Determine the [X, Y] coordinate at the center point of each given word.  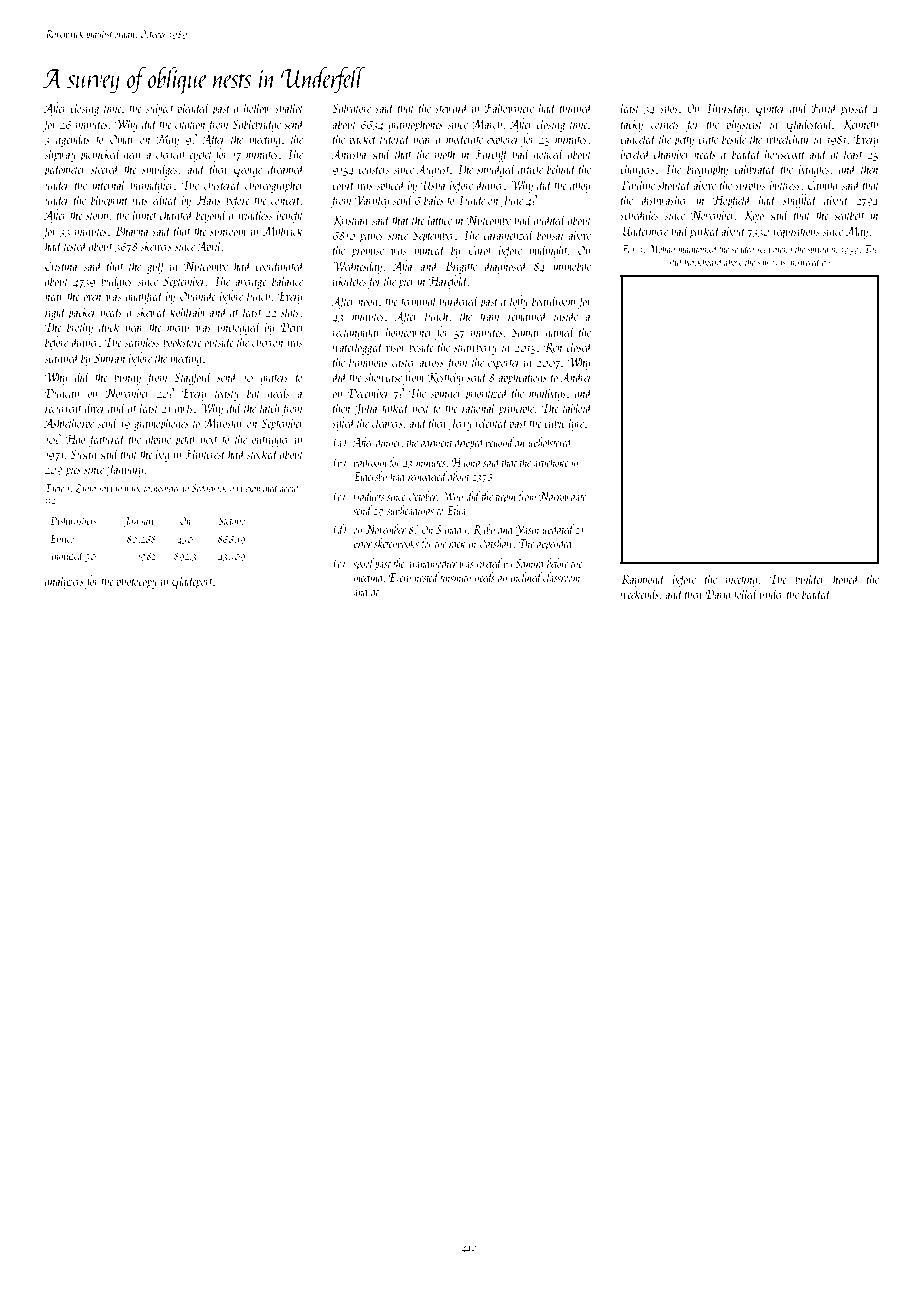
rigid [56, 313]
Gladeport [192, 582]
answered [804, 261]
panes [371, 238]
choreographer [274, 186]
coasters [373, 170]
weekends [640, 593]
